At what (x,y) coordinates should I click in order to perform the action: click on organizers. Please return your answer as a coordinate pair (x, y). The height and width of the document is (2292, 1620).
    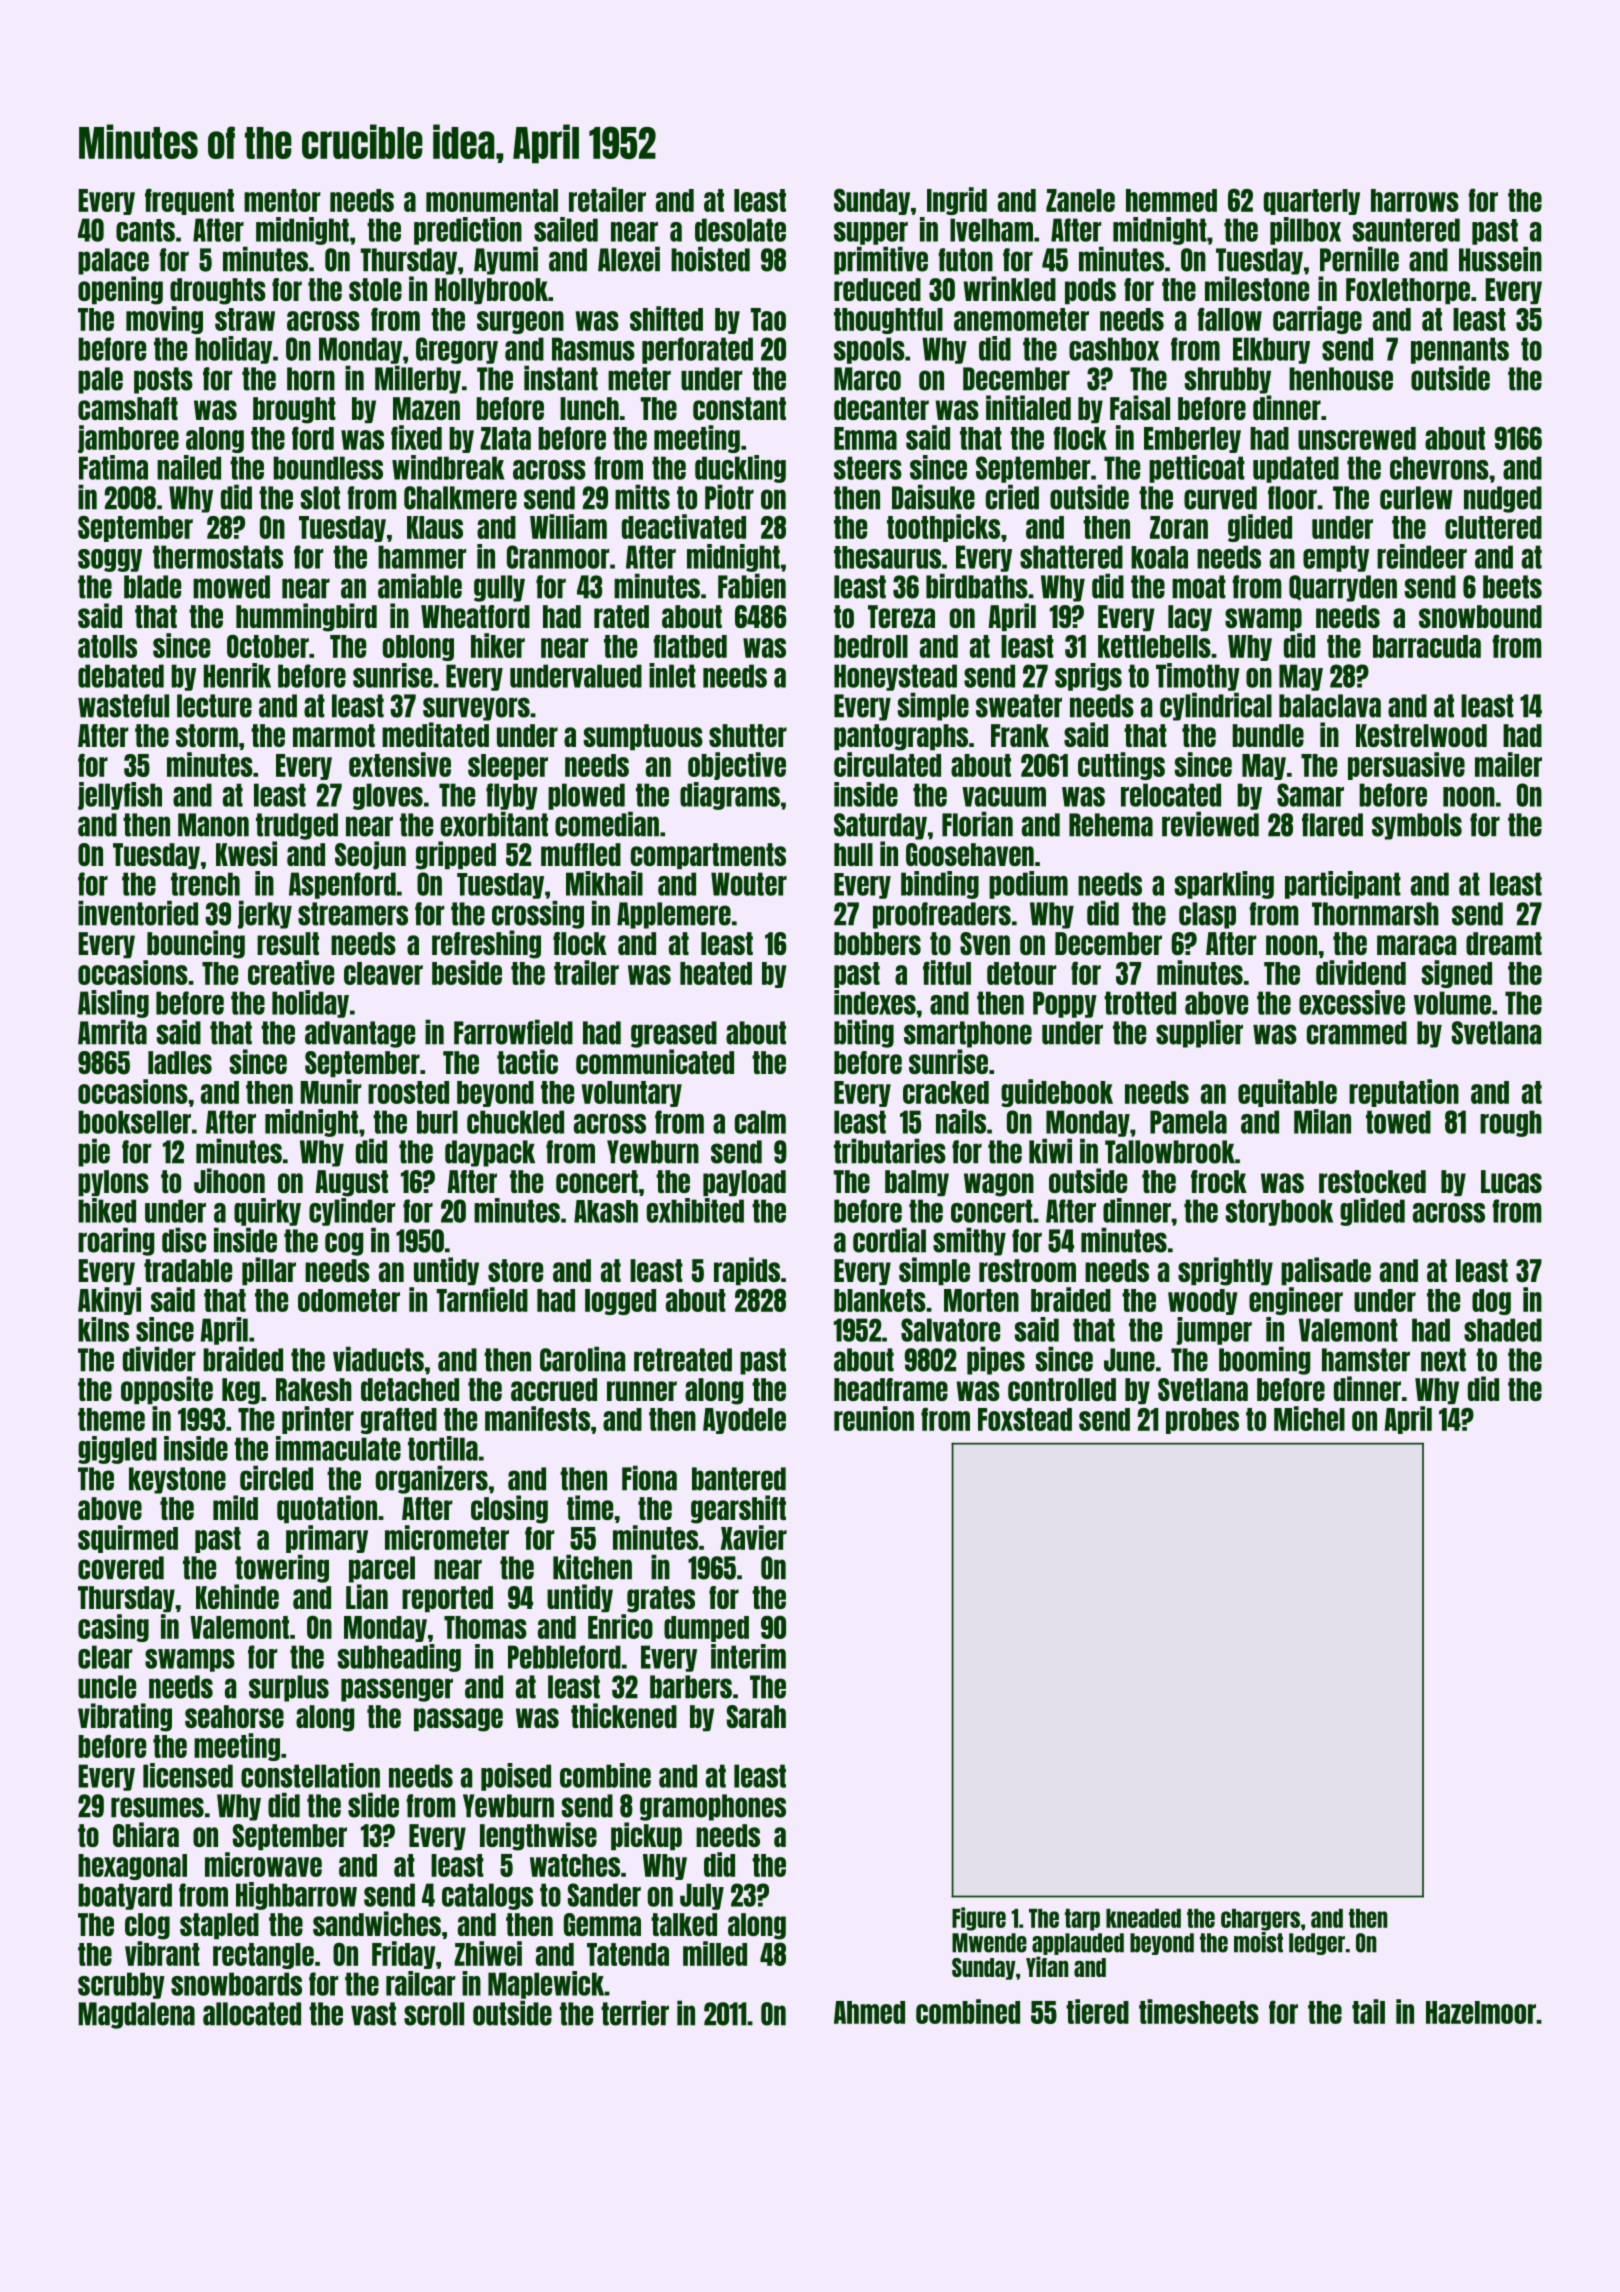
    Looking at the image, I should click on (432, 1479).
